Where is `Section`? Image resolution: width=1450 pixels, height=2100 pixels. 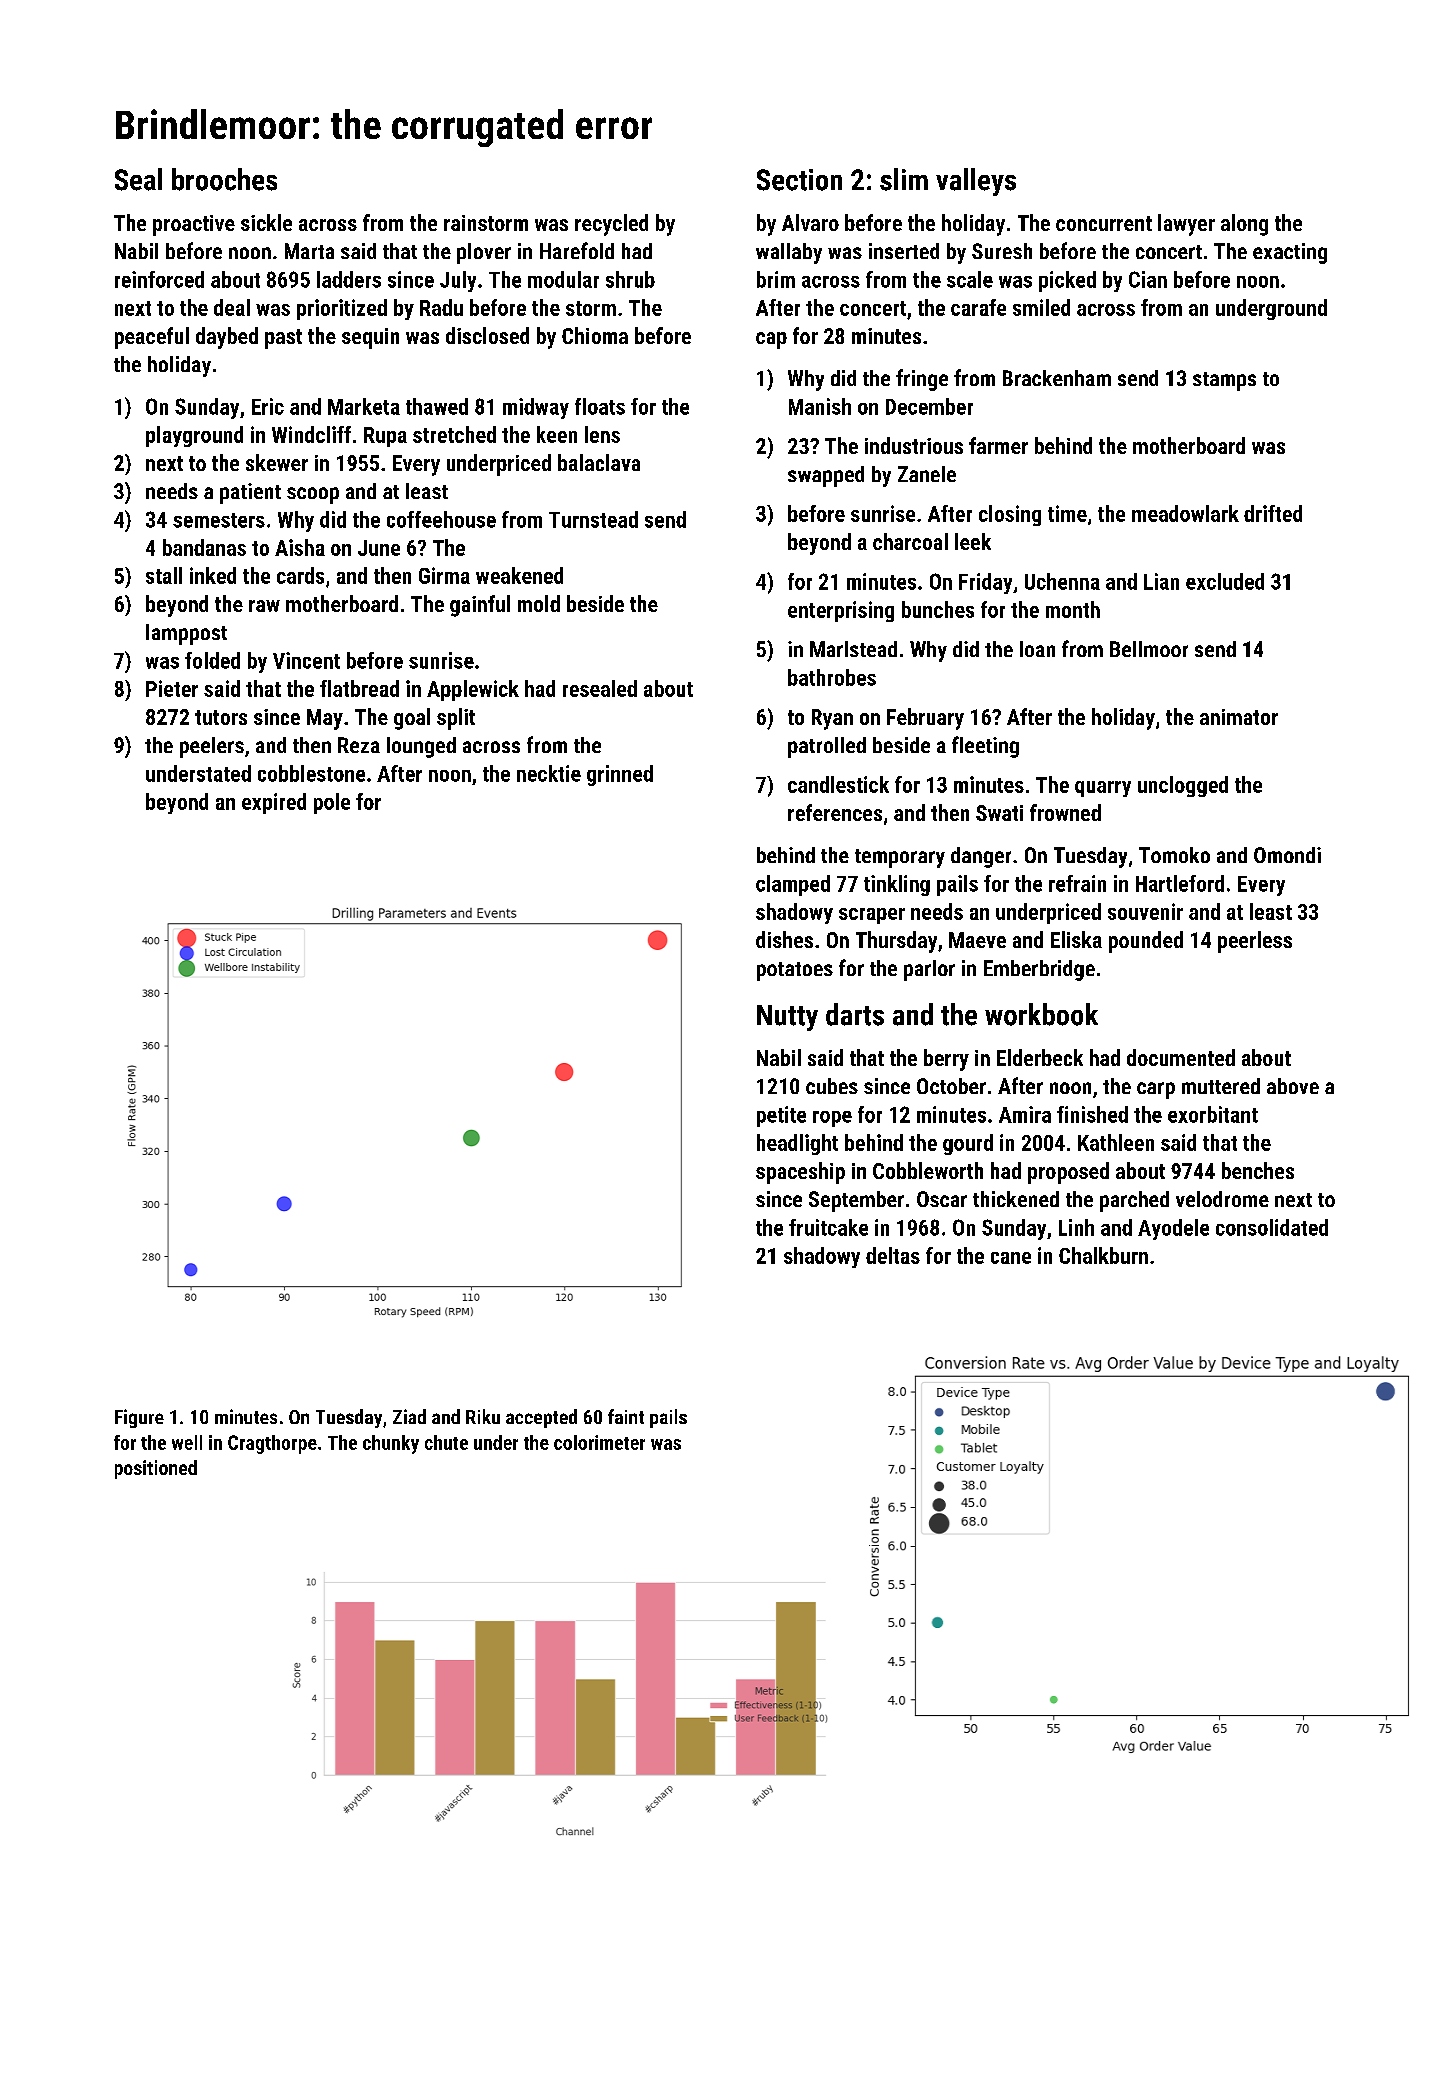
Section is located at coordinates (799, 180).
